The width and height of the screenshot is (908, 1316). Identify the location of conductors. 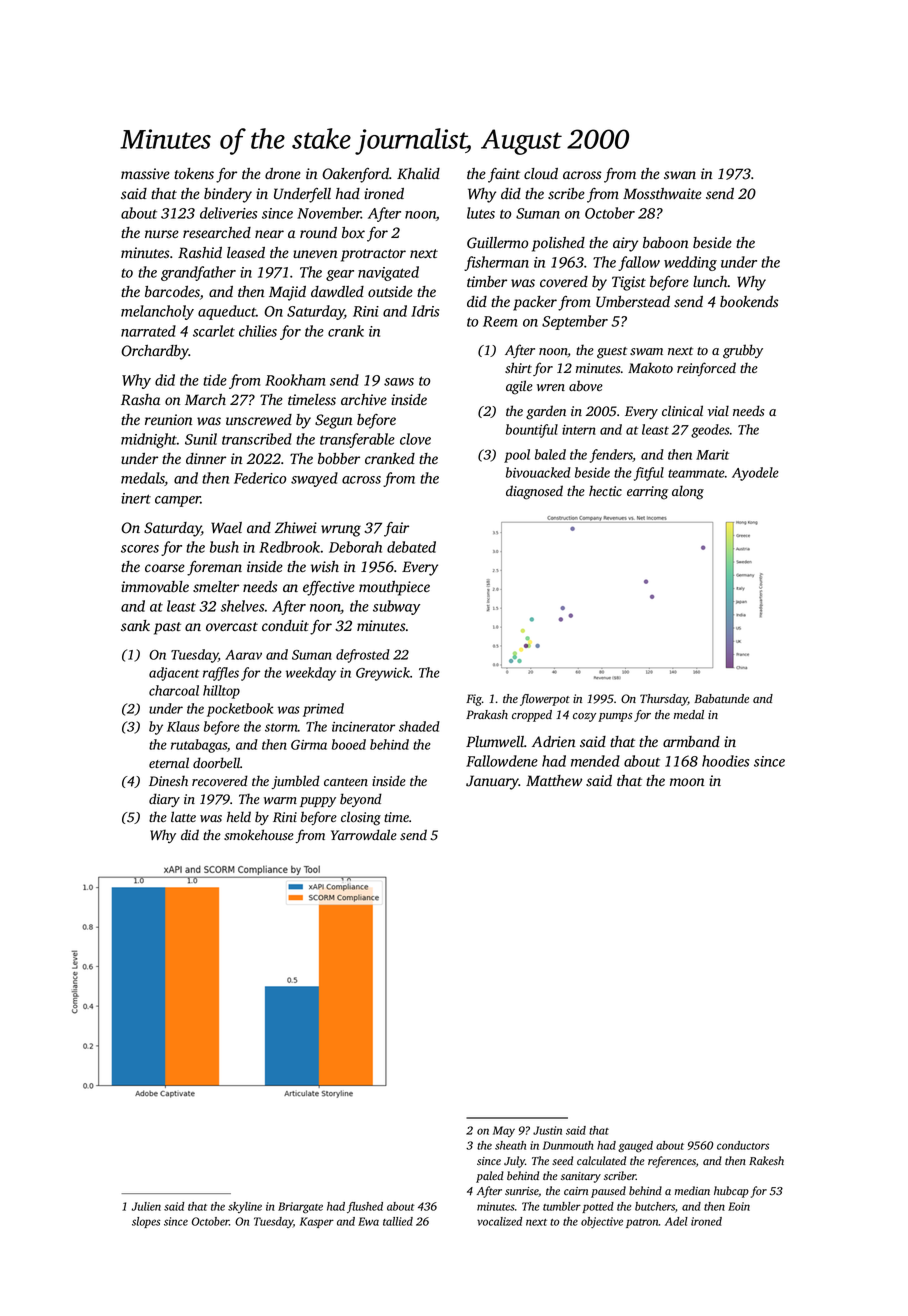
(743, 1145).
